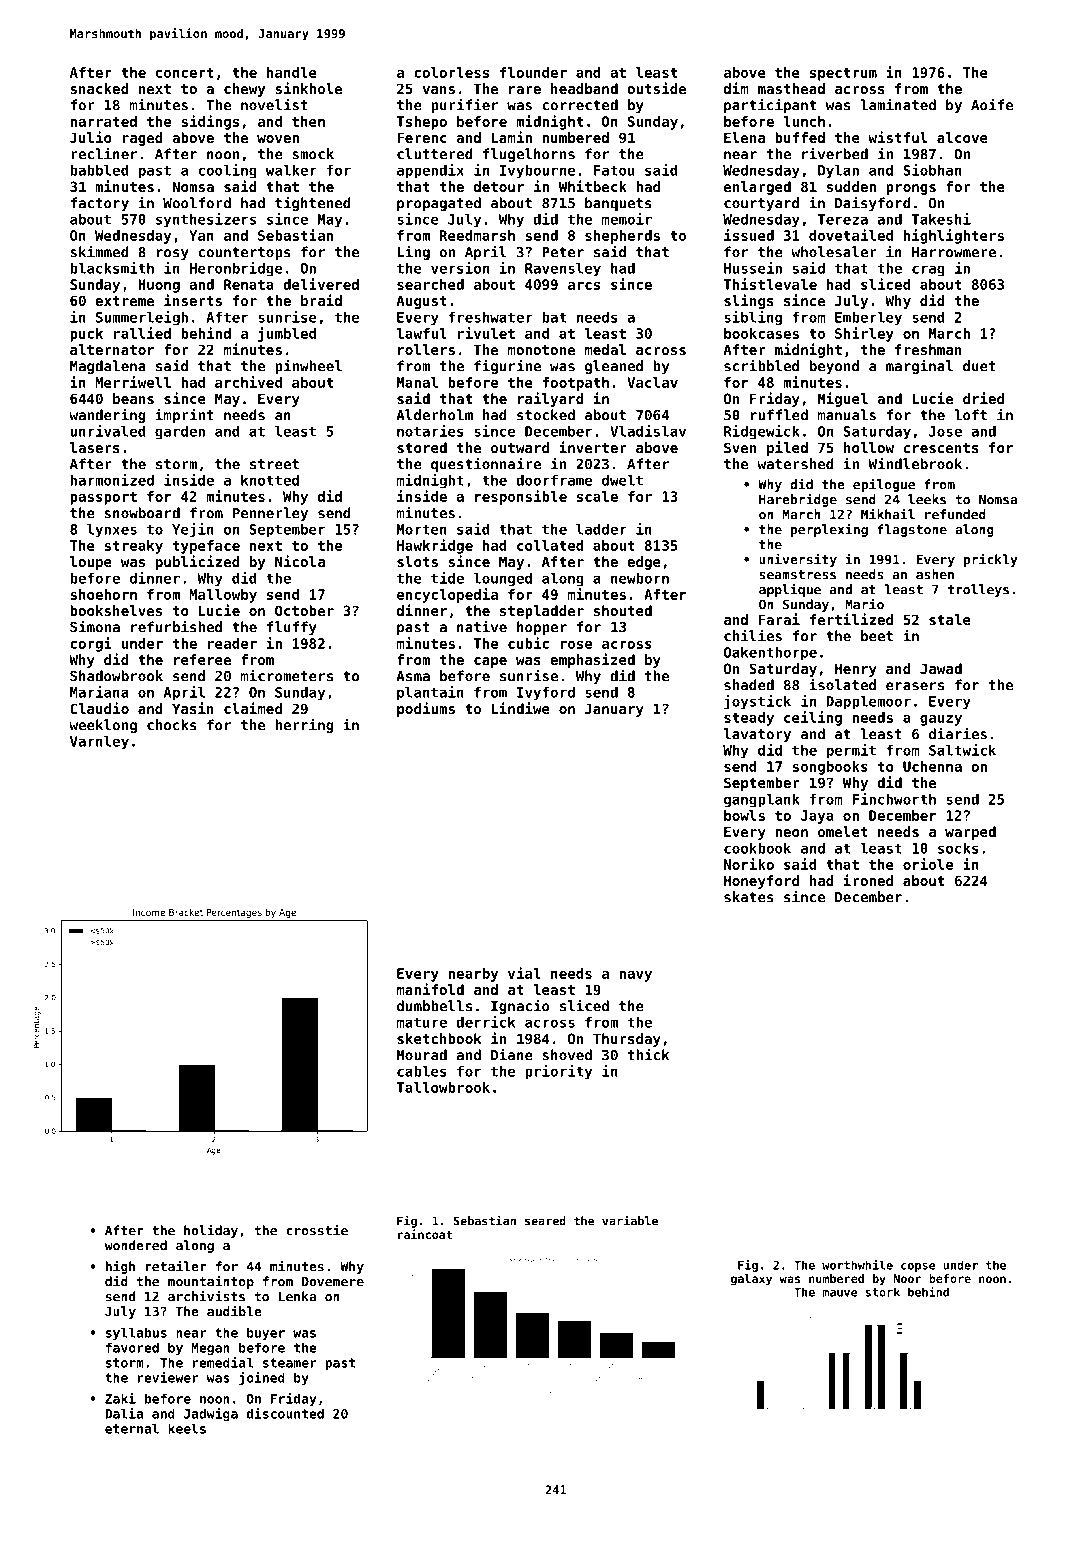 This page has height=1541, width=1090. I want to click on vans, so click(438, 90).
